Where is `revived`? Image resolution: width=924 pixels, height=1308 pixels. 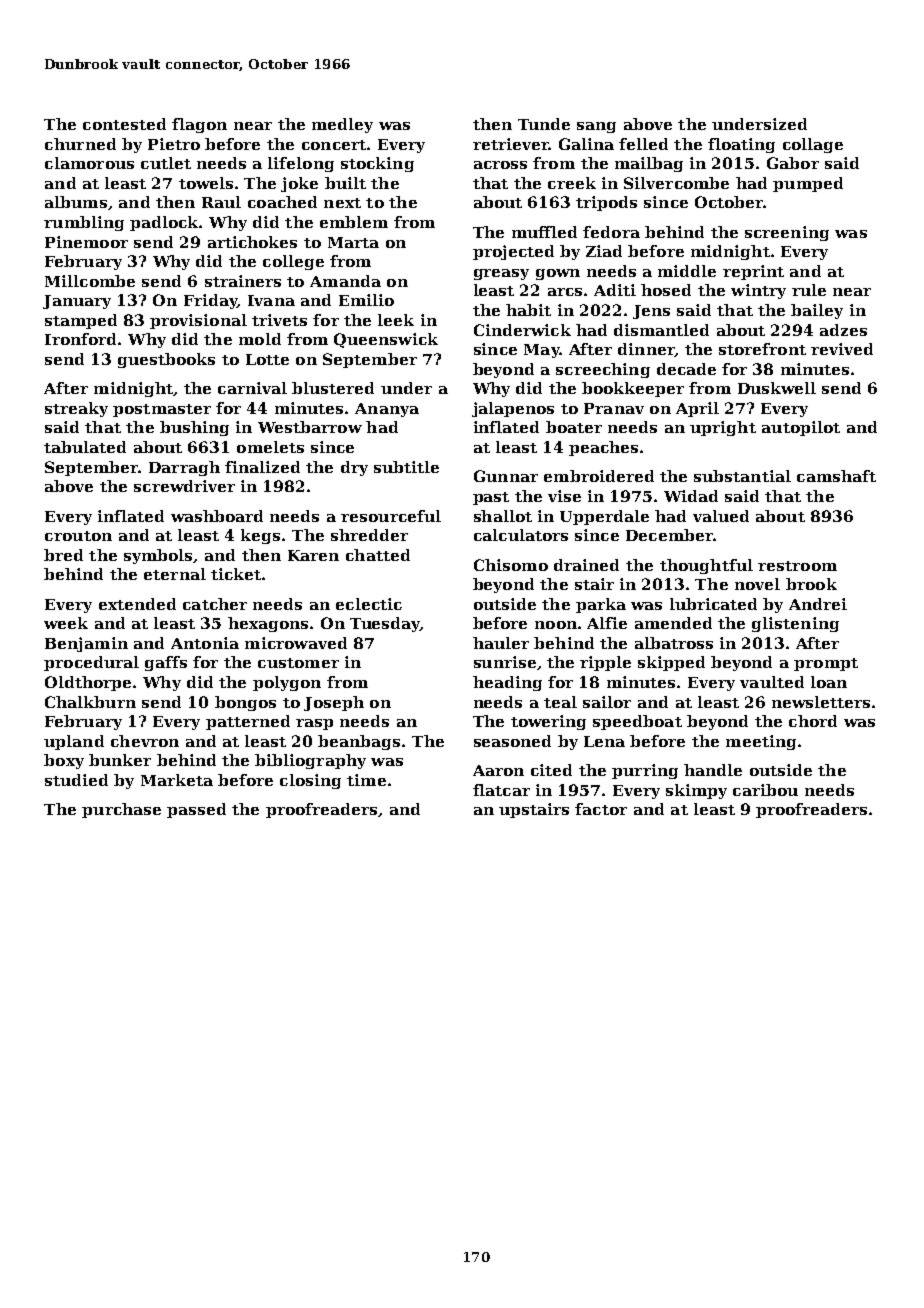
revived is located at coordinates (842, 349).
